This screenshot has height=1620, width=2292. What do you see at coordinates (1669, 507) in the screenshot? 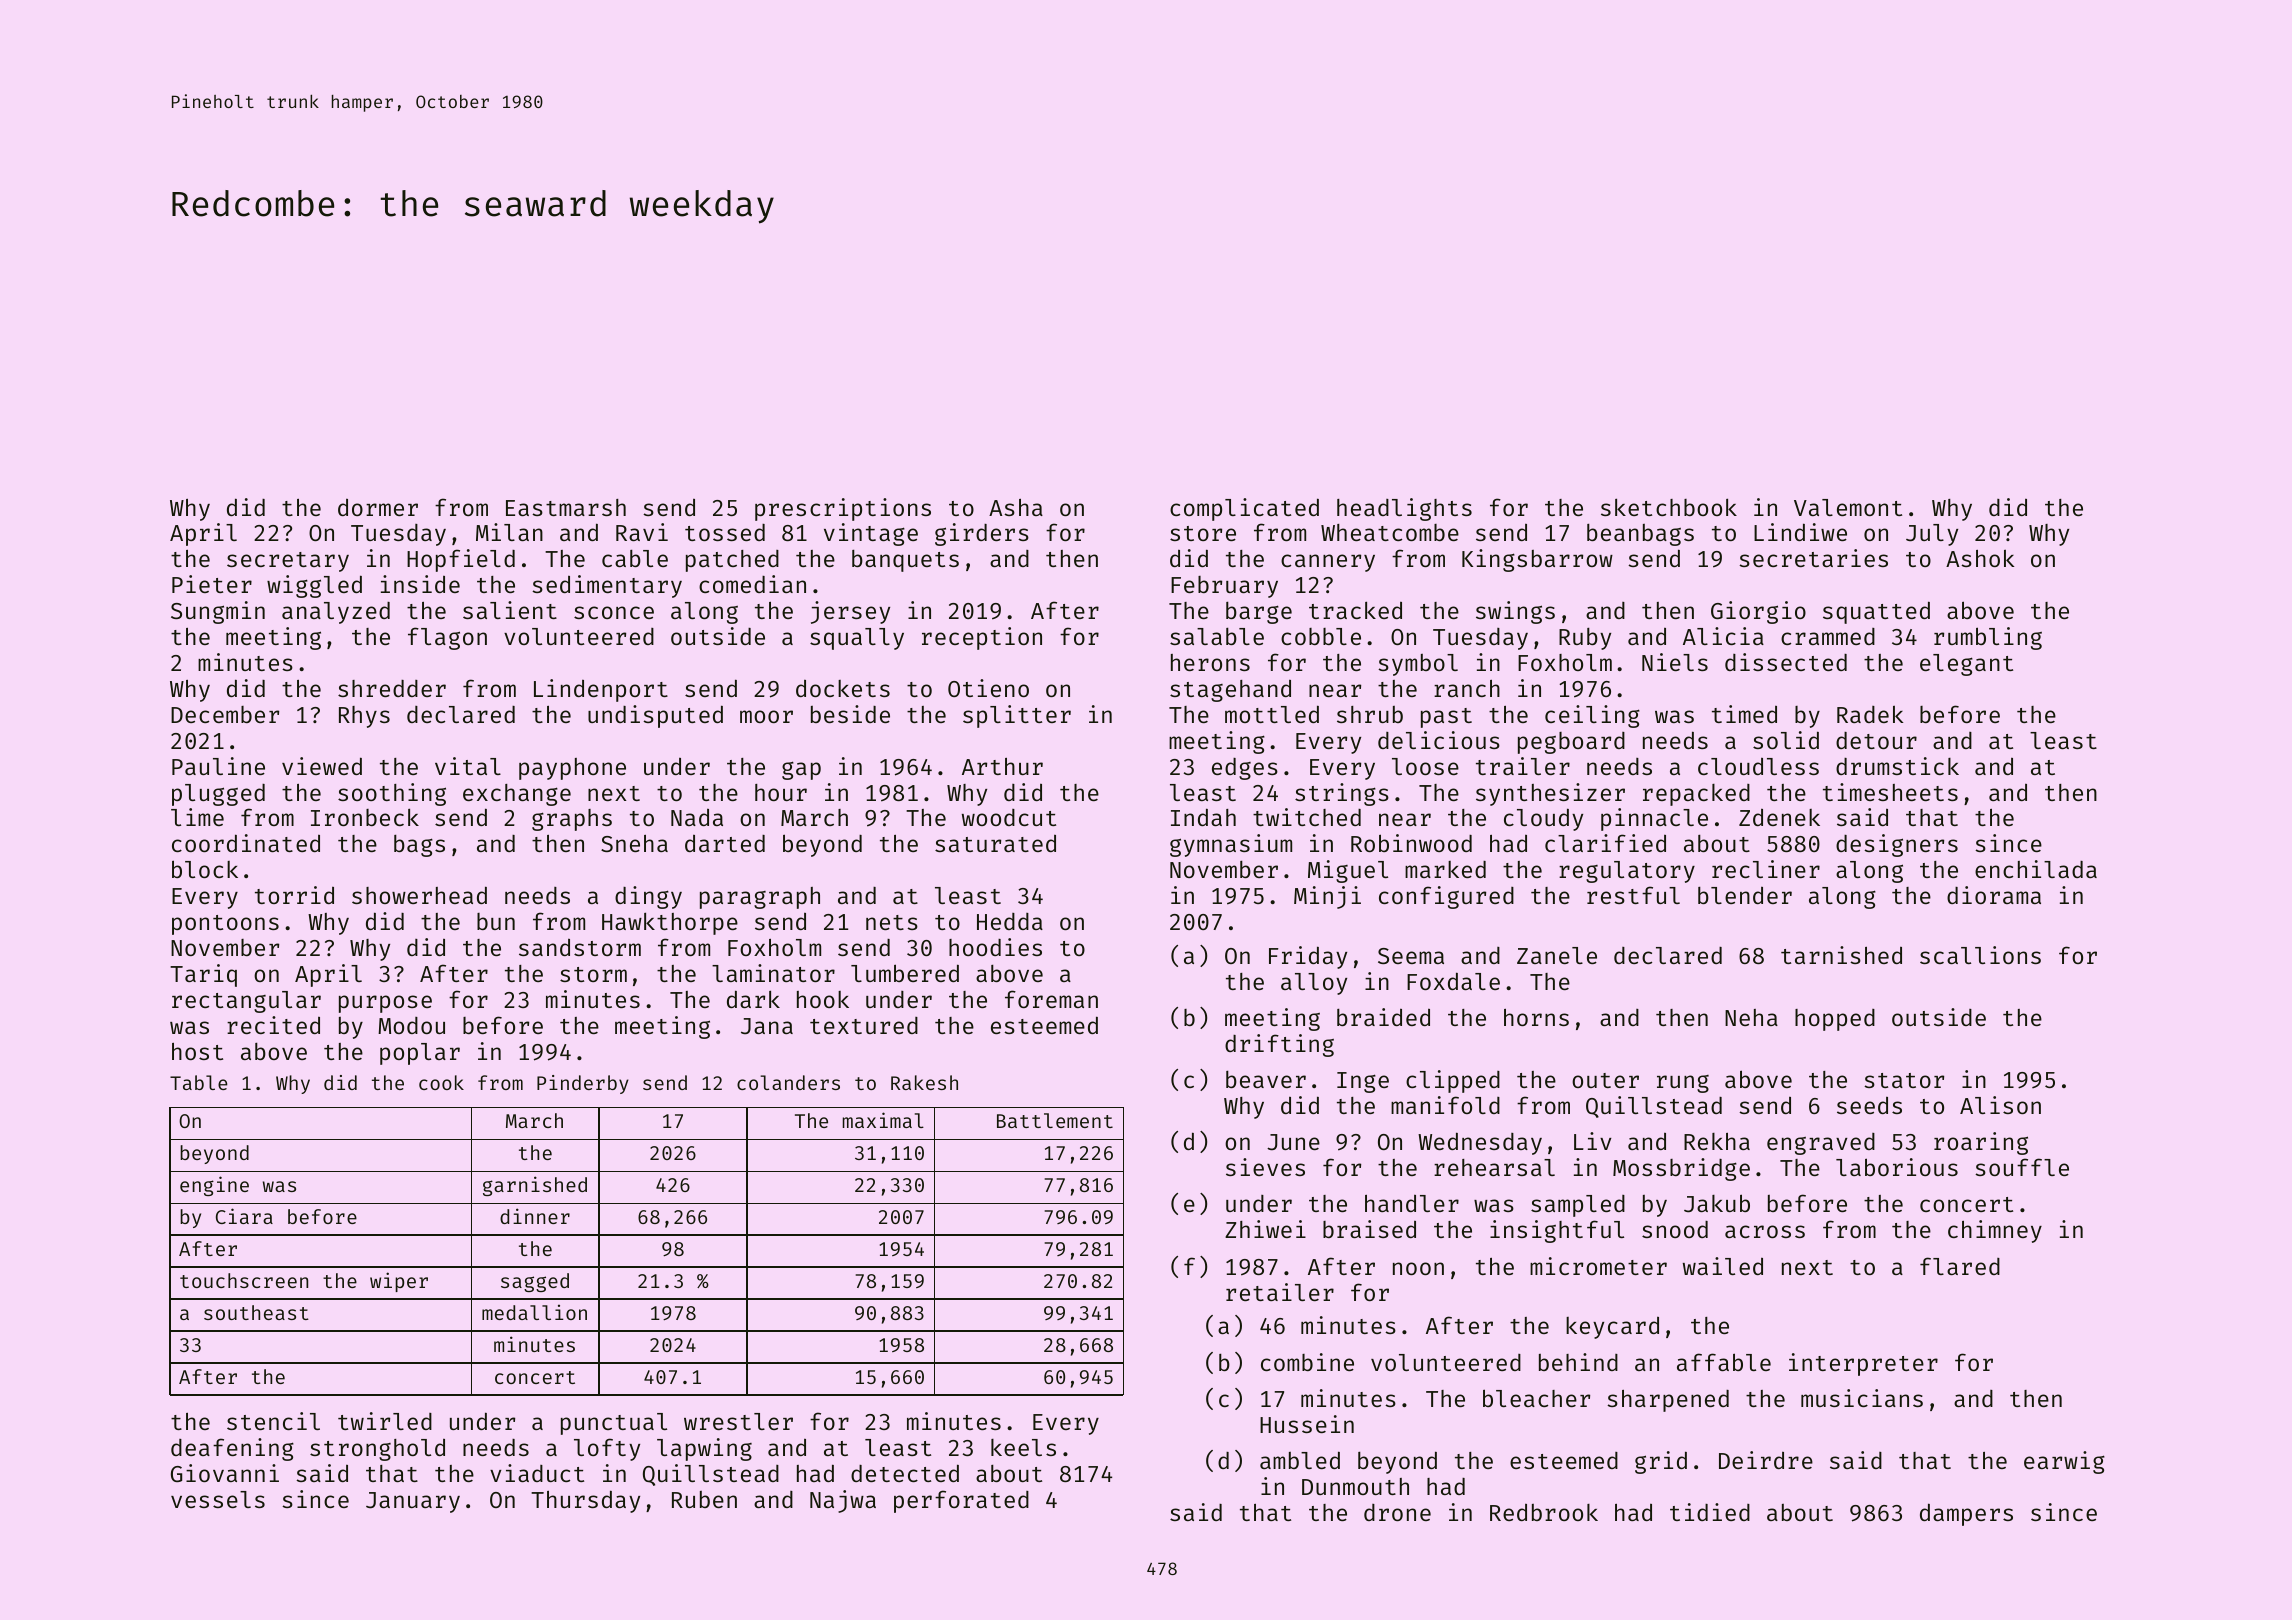
I see `sketchbook` at bounding box center [1669, 507].
